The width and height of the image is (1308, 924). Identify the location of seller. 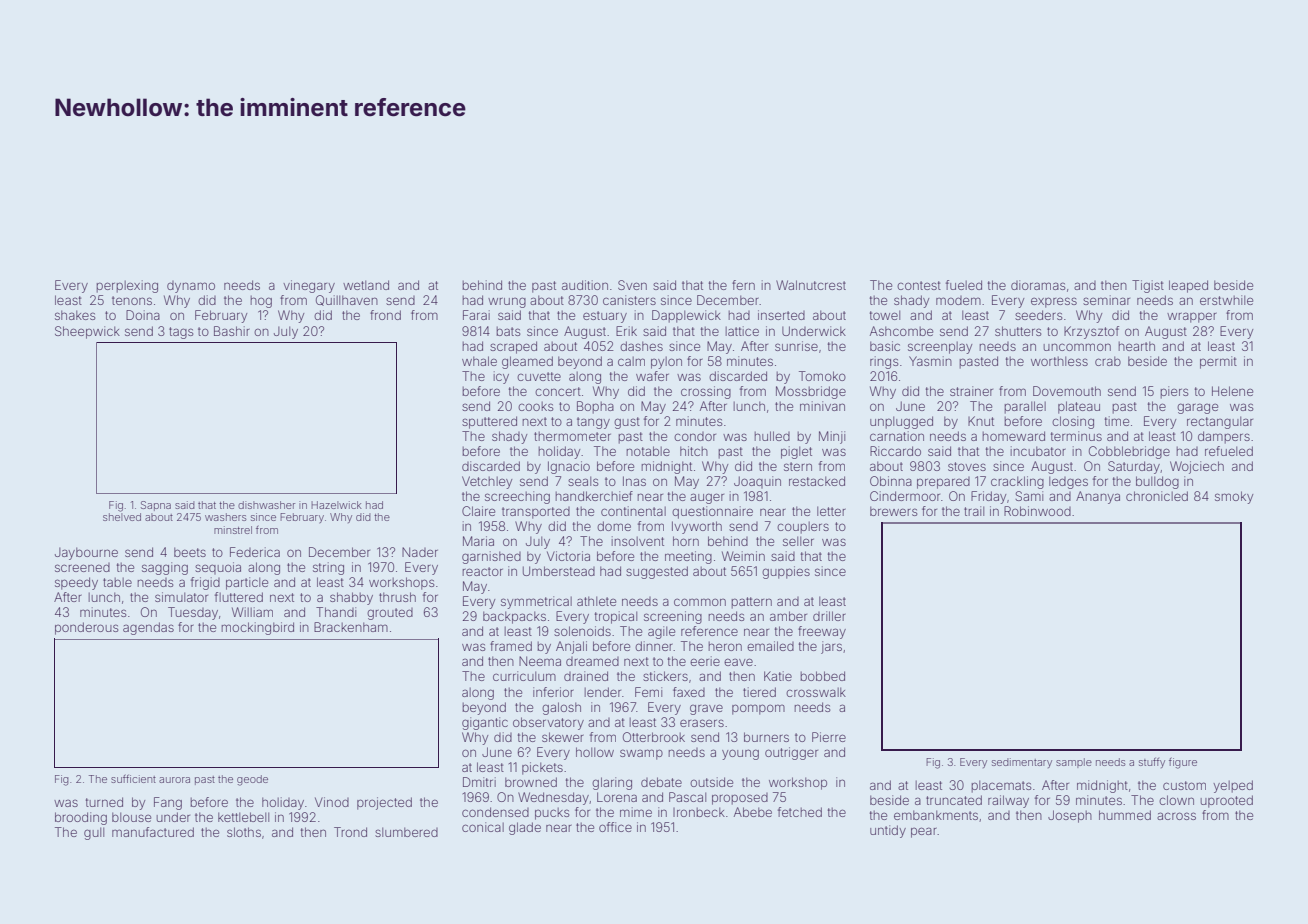
(798, 541).
